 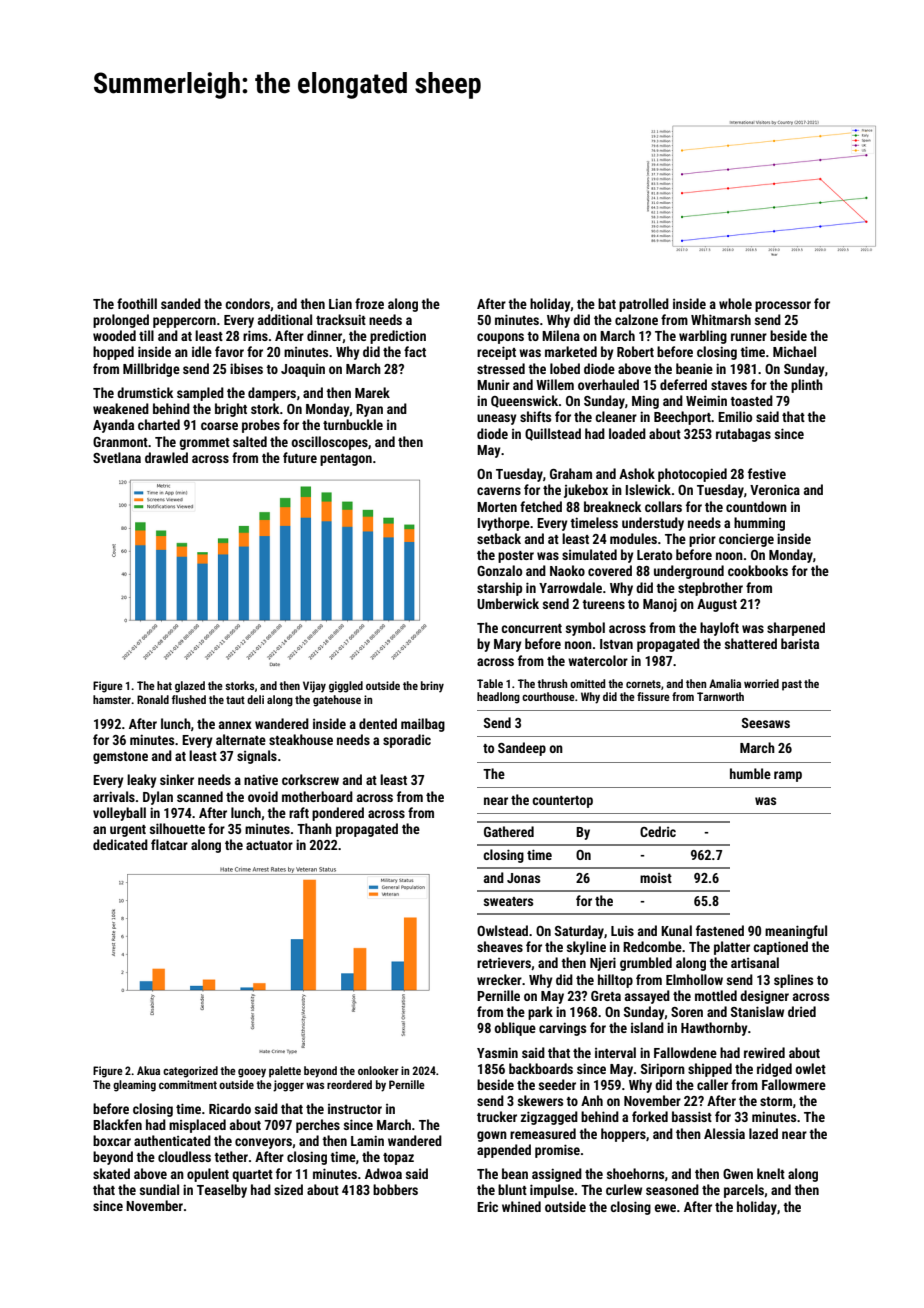 I want to click on understudy, so click(x=653, y=524).
